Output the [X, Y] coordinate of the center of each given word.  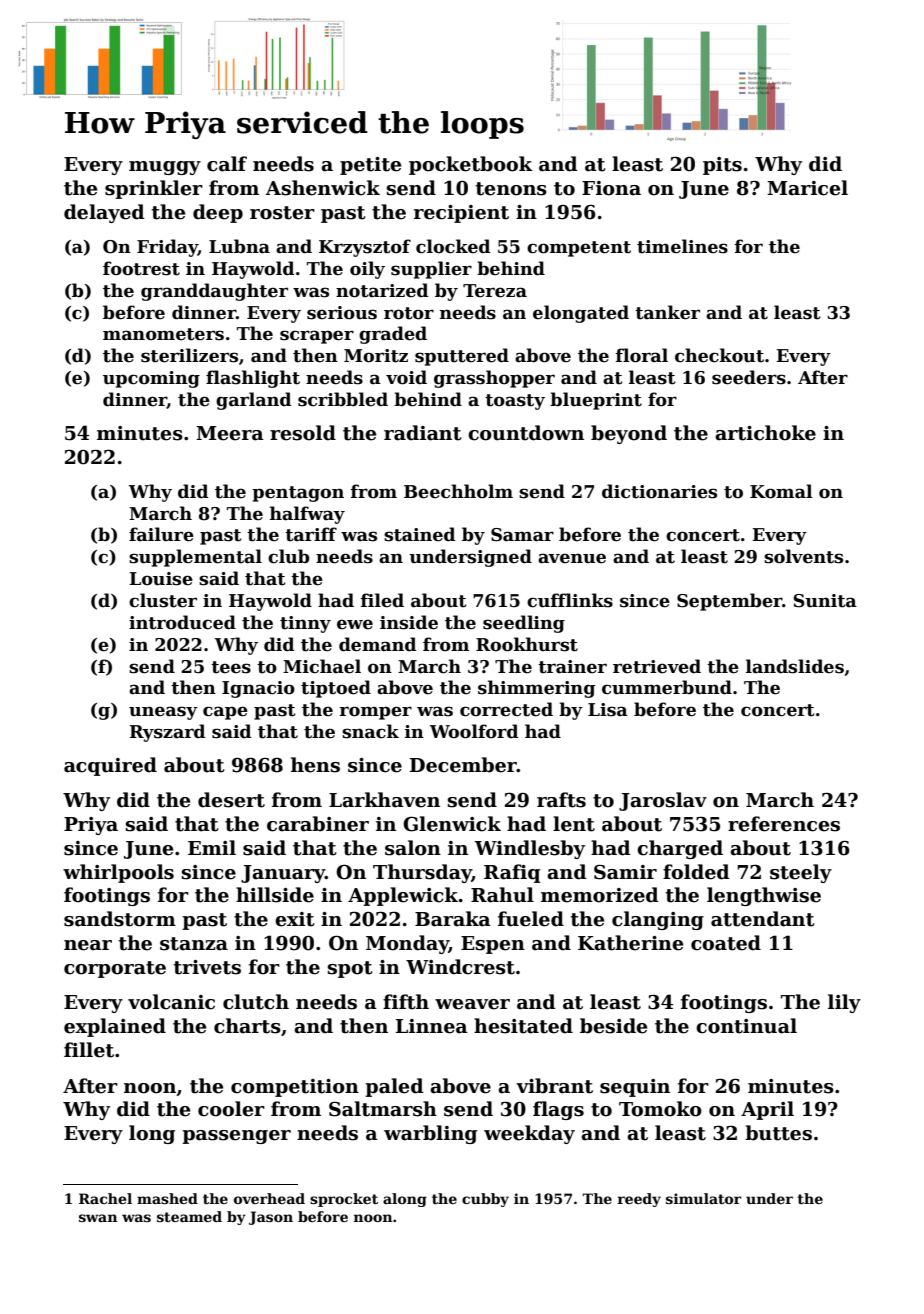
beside [613, 1026]
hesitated [523, 1026]
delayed [104, 213]
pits [722, 166]
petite [370, 166]
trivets [207, 967]
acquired [110, 766]
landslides [795, 666]
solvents [803, 556]
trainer [572, 667]
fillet [89, 1050]
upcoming [151, 379]
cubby [485, 1200]
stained [419, 534]
